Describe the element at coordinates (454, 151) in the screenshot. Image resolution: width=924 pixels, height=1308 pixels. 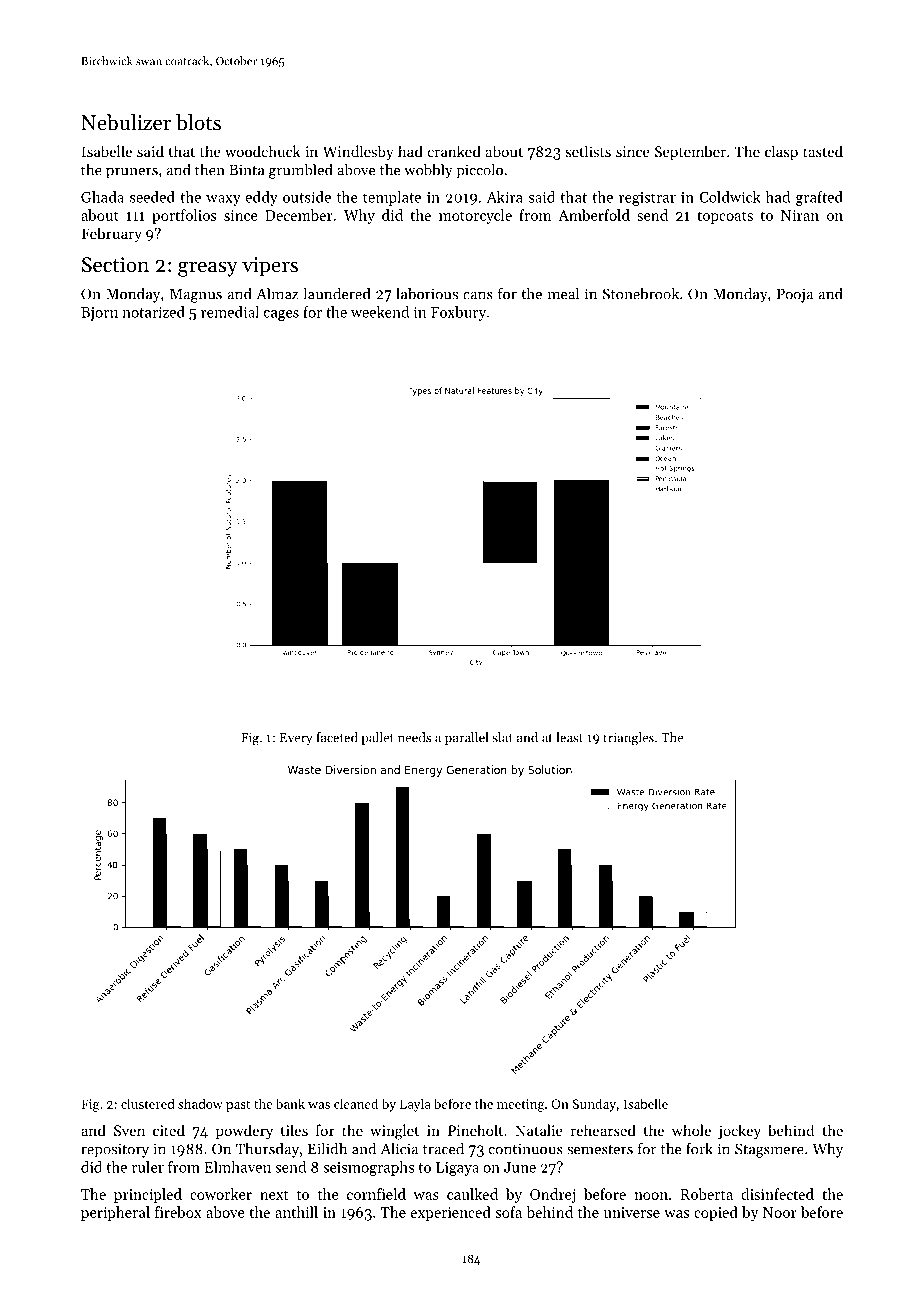
I see `cranked` at that location.
